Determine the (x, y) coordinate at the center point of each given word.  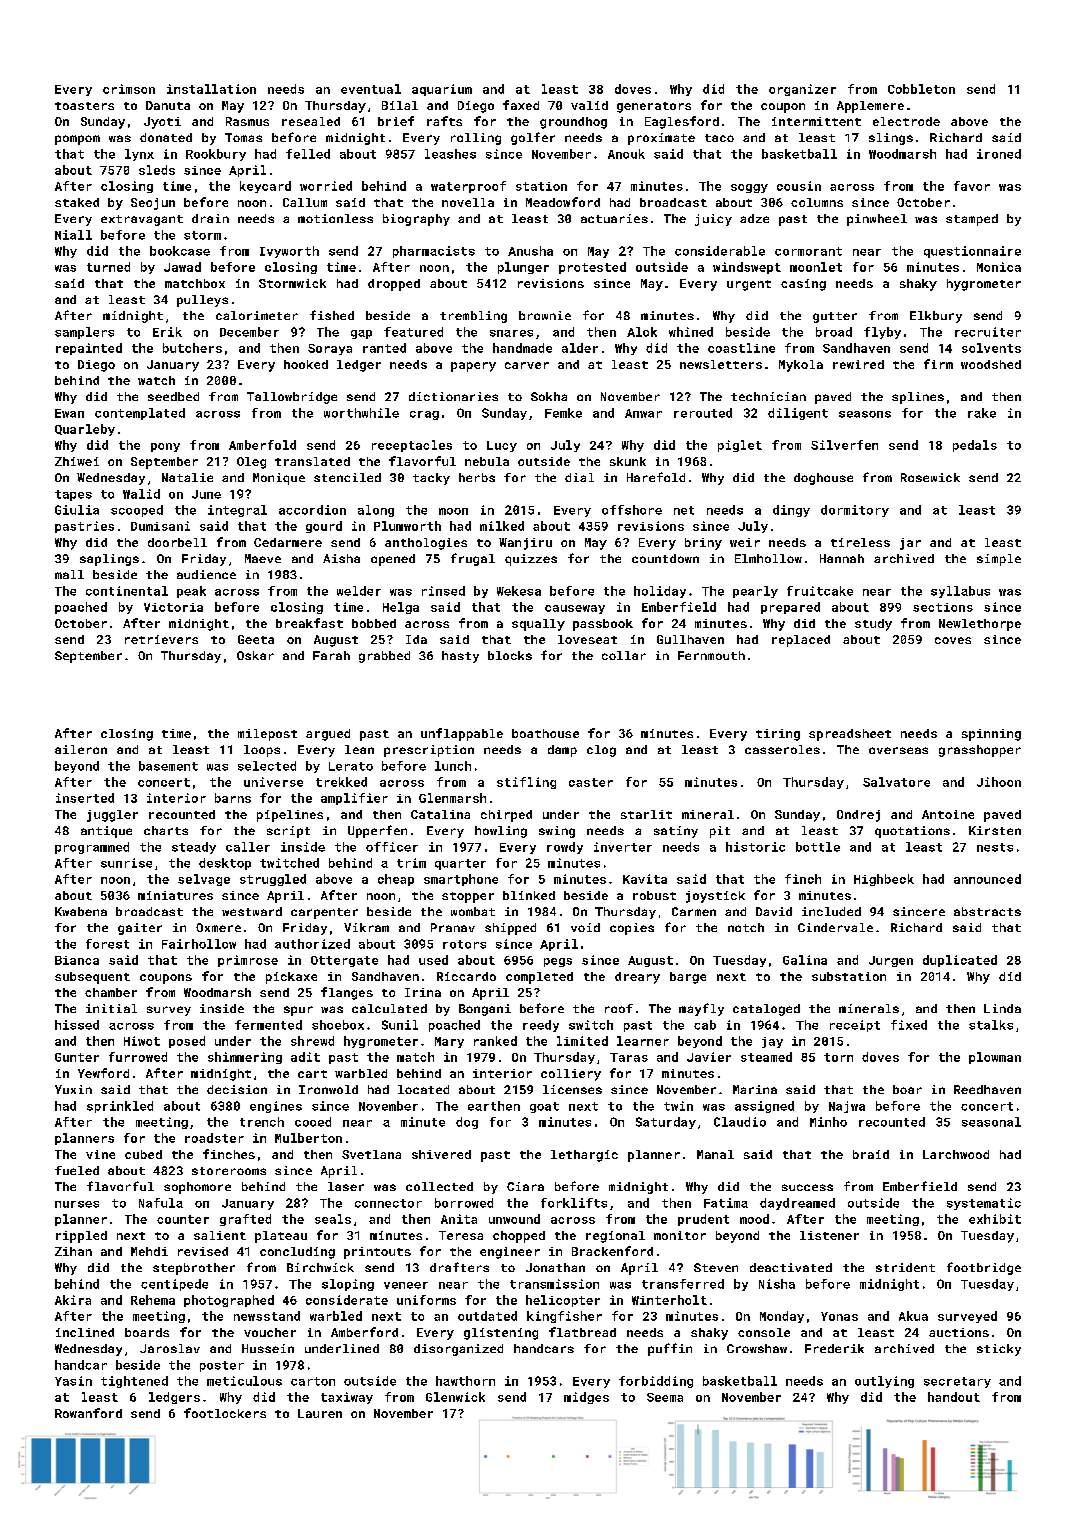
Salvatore (896, 782)
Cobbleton (921, 89)
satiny (676, 832)
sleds (157, 170)
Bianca (77, 960)
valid (589, 105)
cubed (143, 1154)
